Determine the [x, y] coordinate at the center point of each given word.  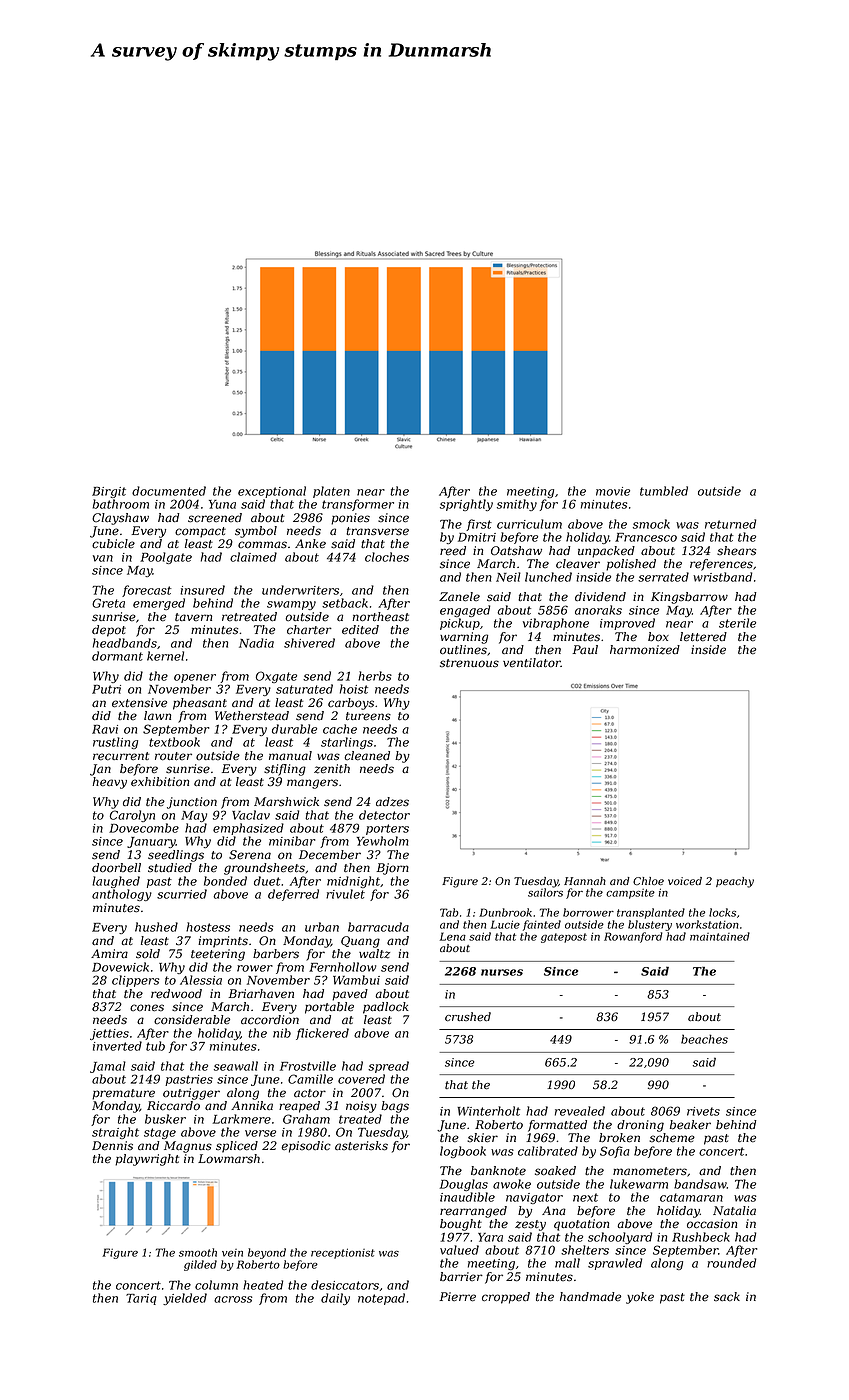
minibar [292, 841]
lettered [703, 637]
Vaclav [251, 815]
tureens [368, 716]
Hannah [585, 881]
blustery [650, 925]
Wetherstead [252, 716]
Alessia [201, 980]
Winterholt [488, 1111]
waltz [374, 954]
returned [730, 524]
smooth [198, 1252]
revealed [580, 1111]
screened [215, 518]
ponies [350, 519]
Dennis [112, 1146]
